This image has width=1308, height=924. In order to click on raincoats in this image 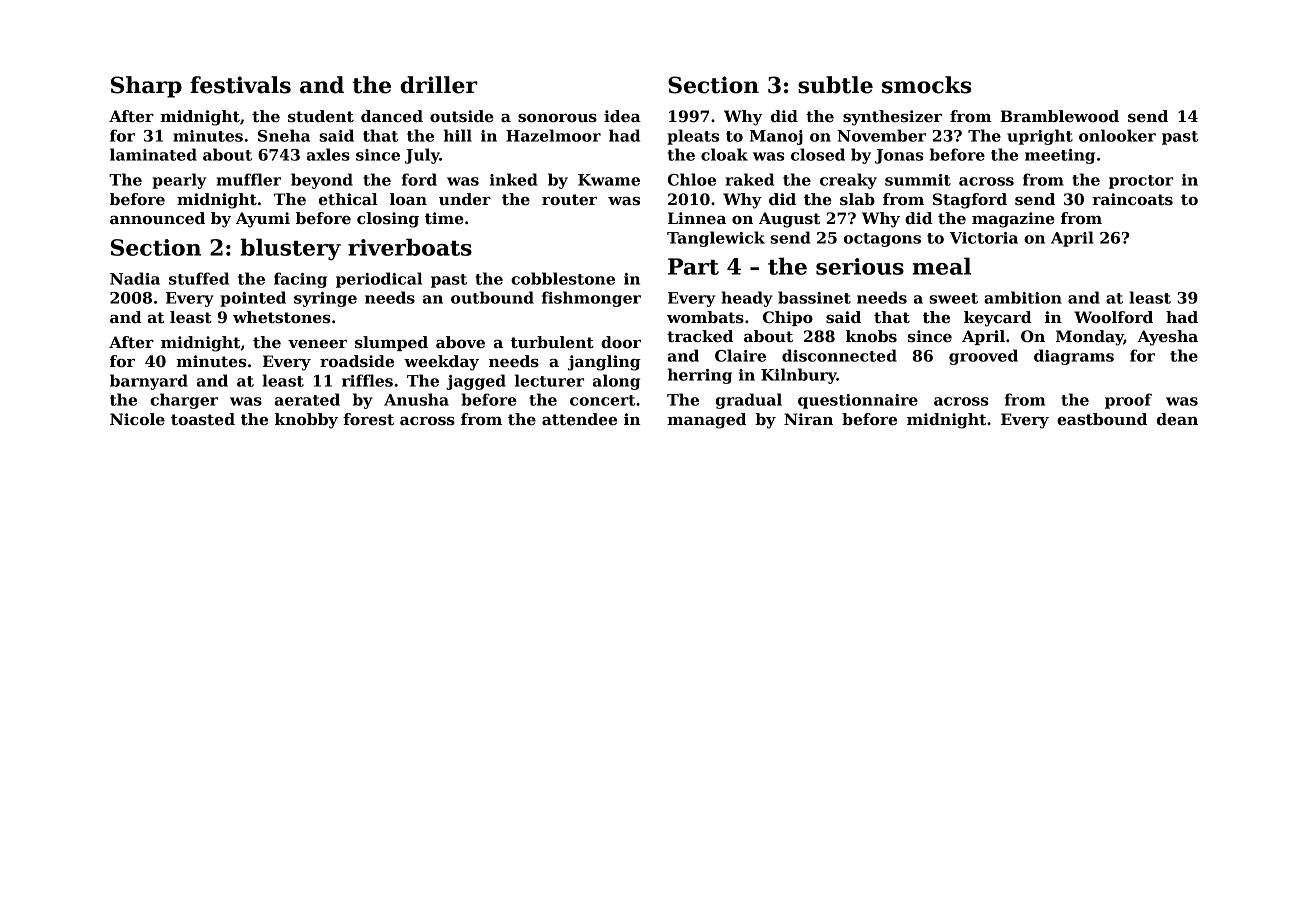, I will do `click(1132, 199)`.
